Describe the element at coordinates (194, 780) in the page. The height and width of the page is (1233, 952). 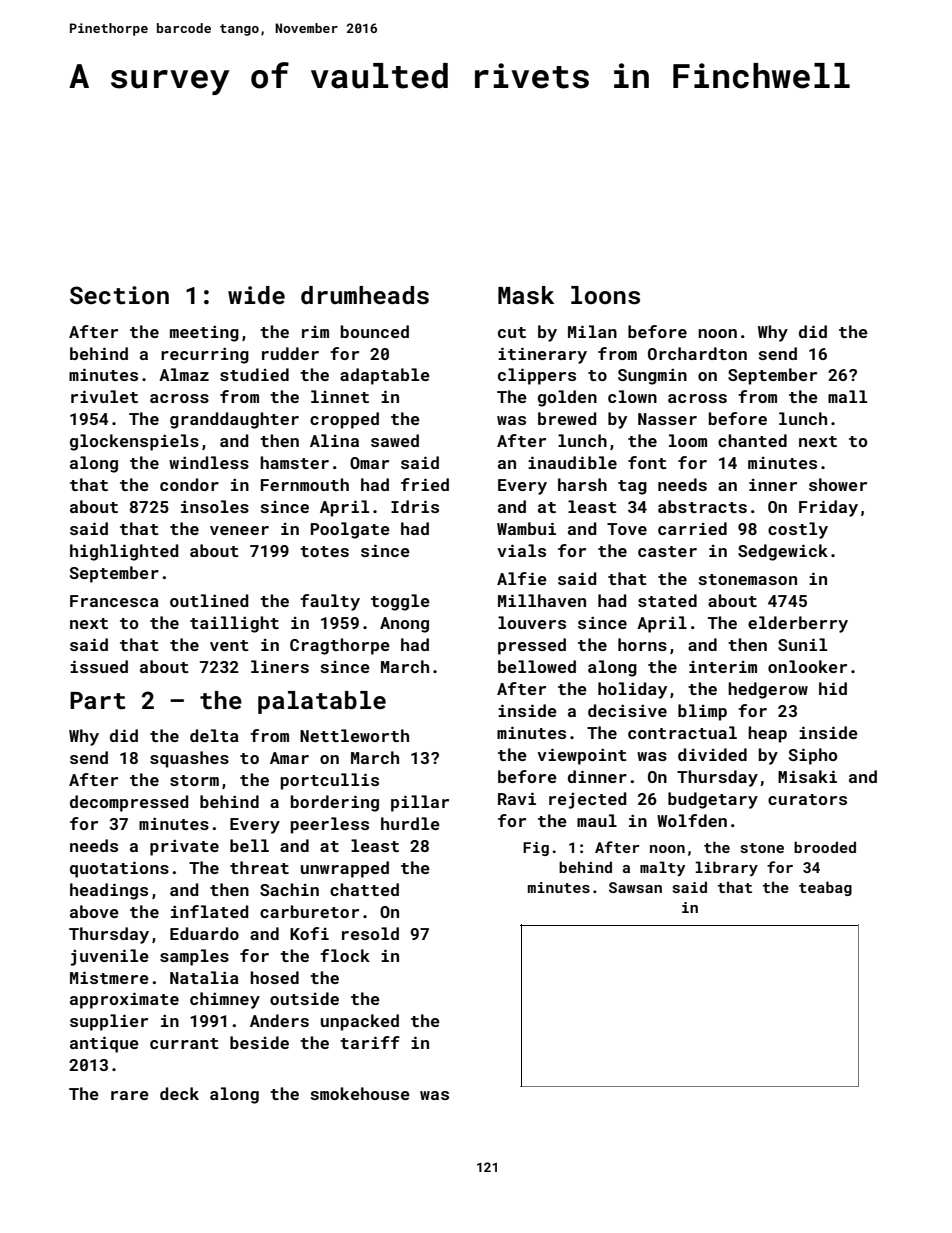
I see `storm` at that location.
